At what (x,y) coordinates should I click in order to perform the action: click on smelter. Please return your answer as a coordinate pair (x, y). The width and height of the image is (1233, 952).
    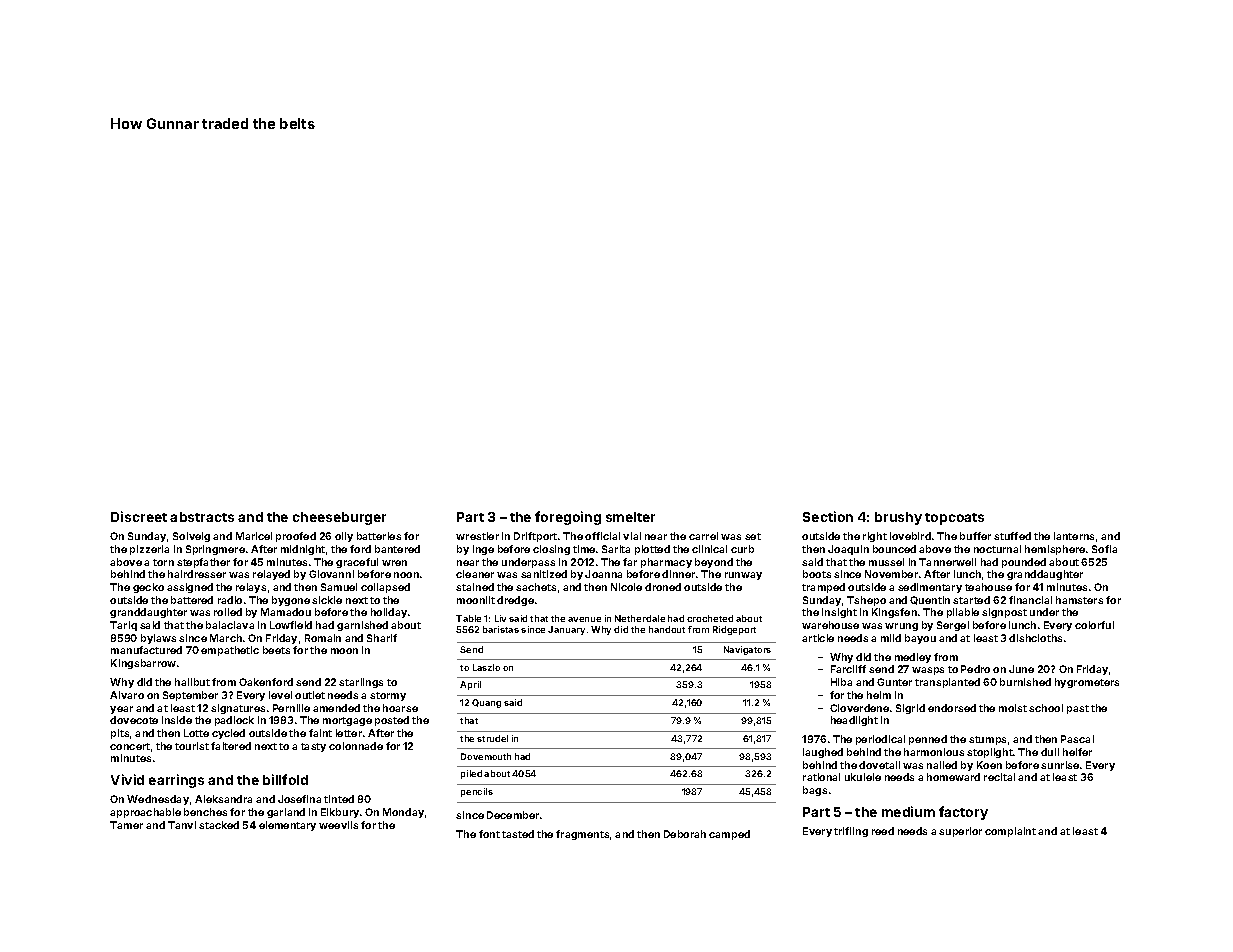
    Looking at the image, I should click on (630, 517).
